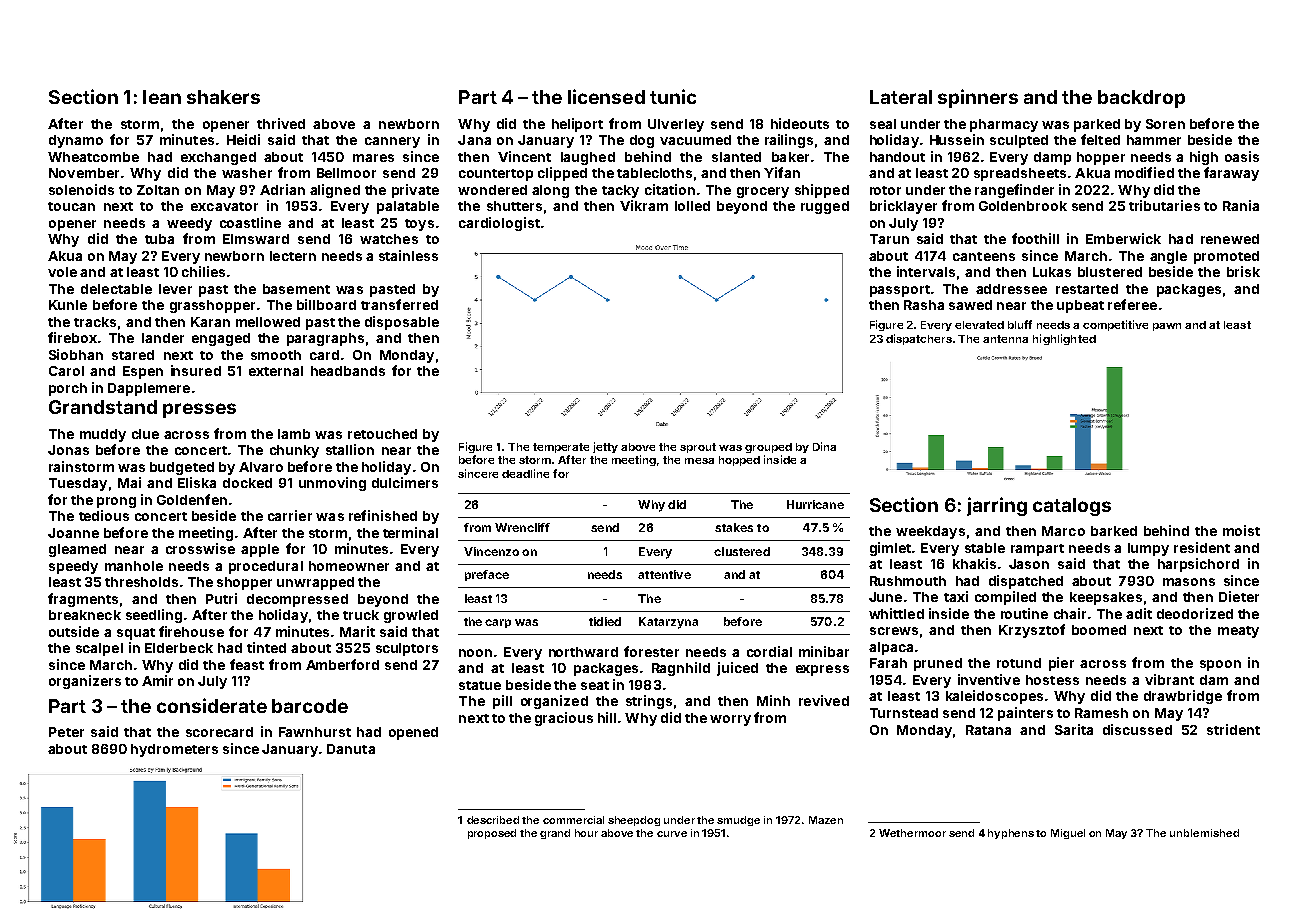 This screenshot has width=1308, height=924. I want to click on curve, so click(672, 834).
